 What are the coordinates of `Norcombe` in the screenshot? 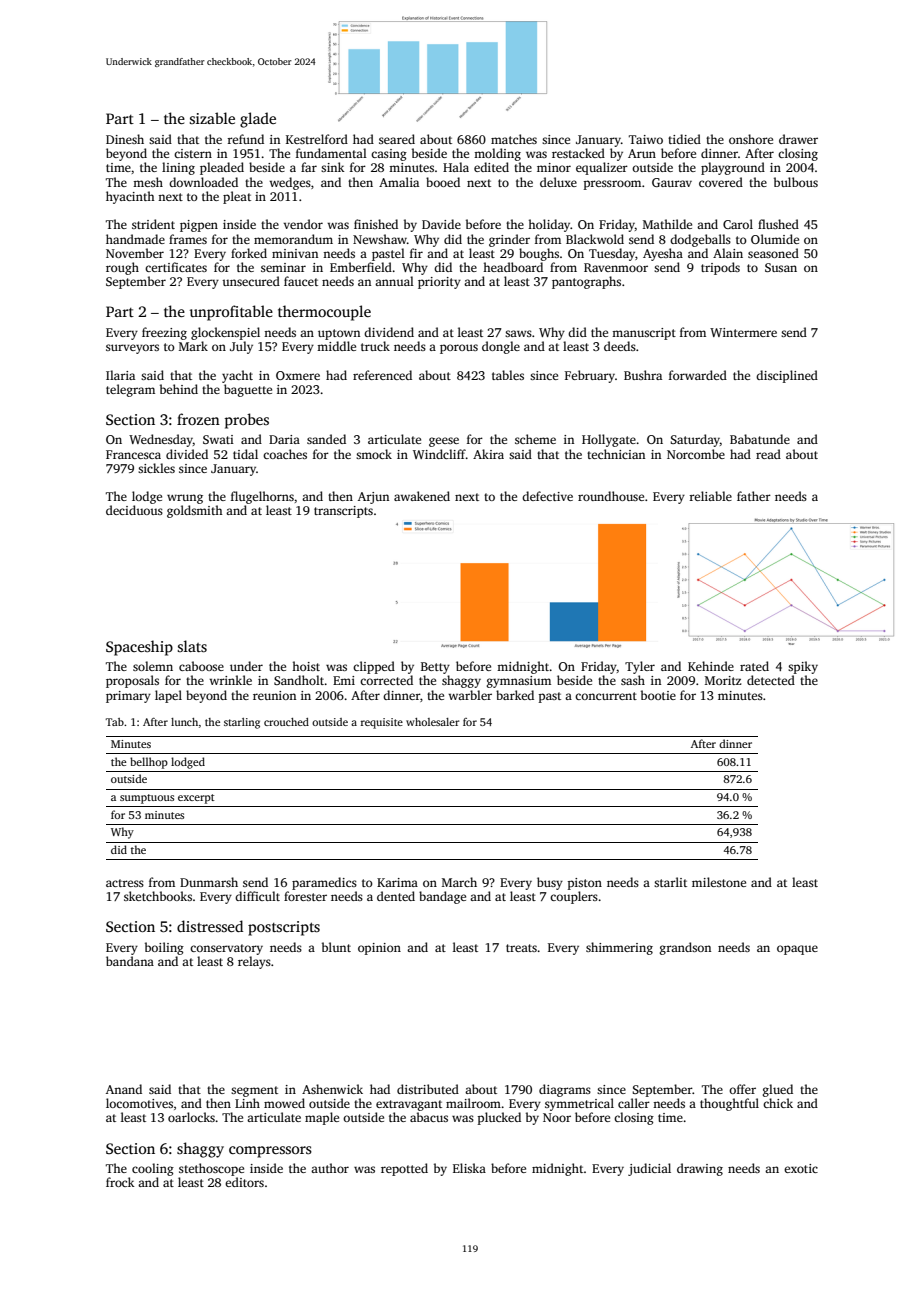 It's located at (696, 454).
